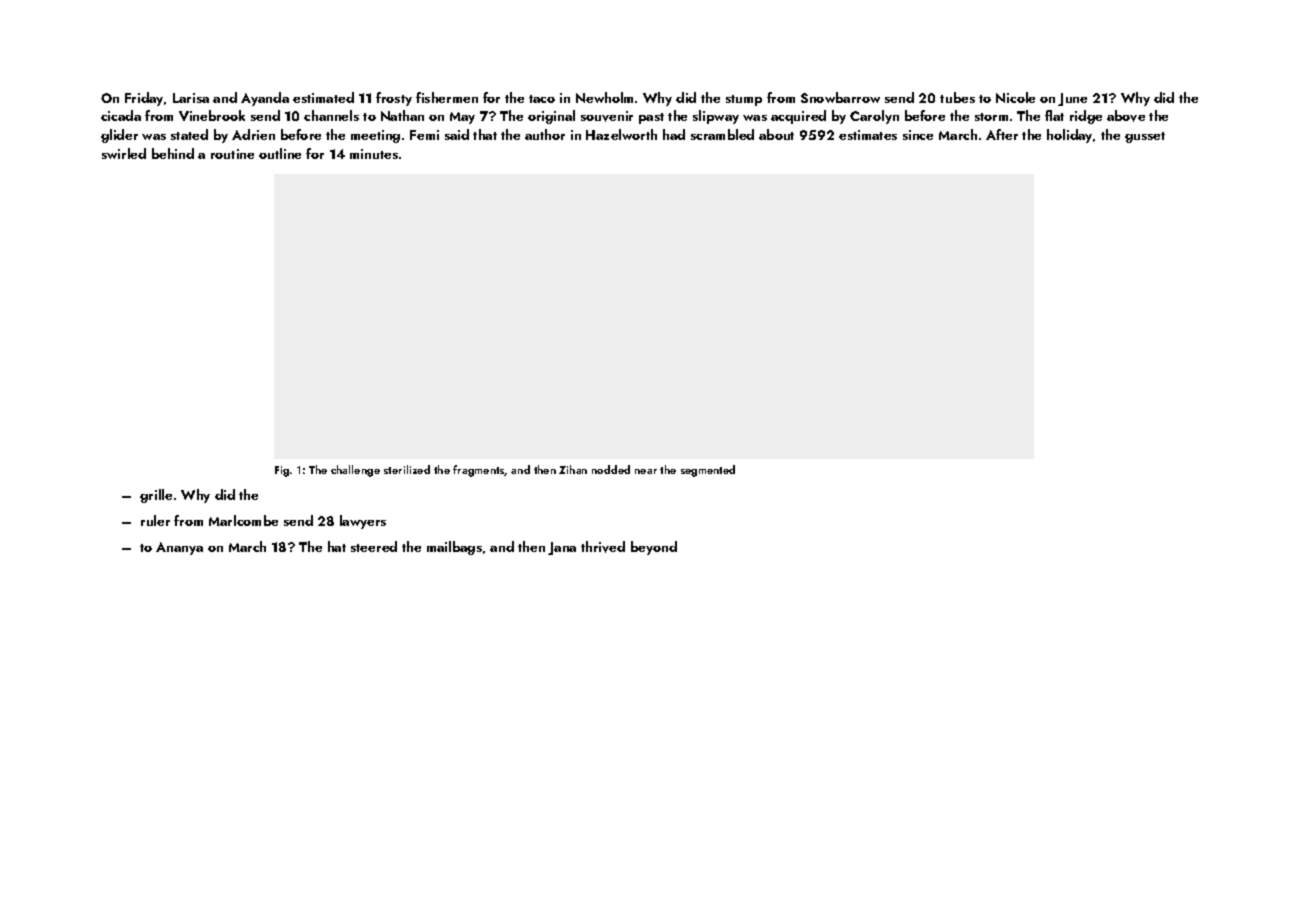 The width and height of the page is (1308, 924). I want to click on Larisa, so click(191, 98).
